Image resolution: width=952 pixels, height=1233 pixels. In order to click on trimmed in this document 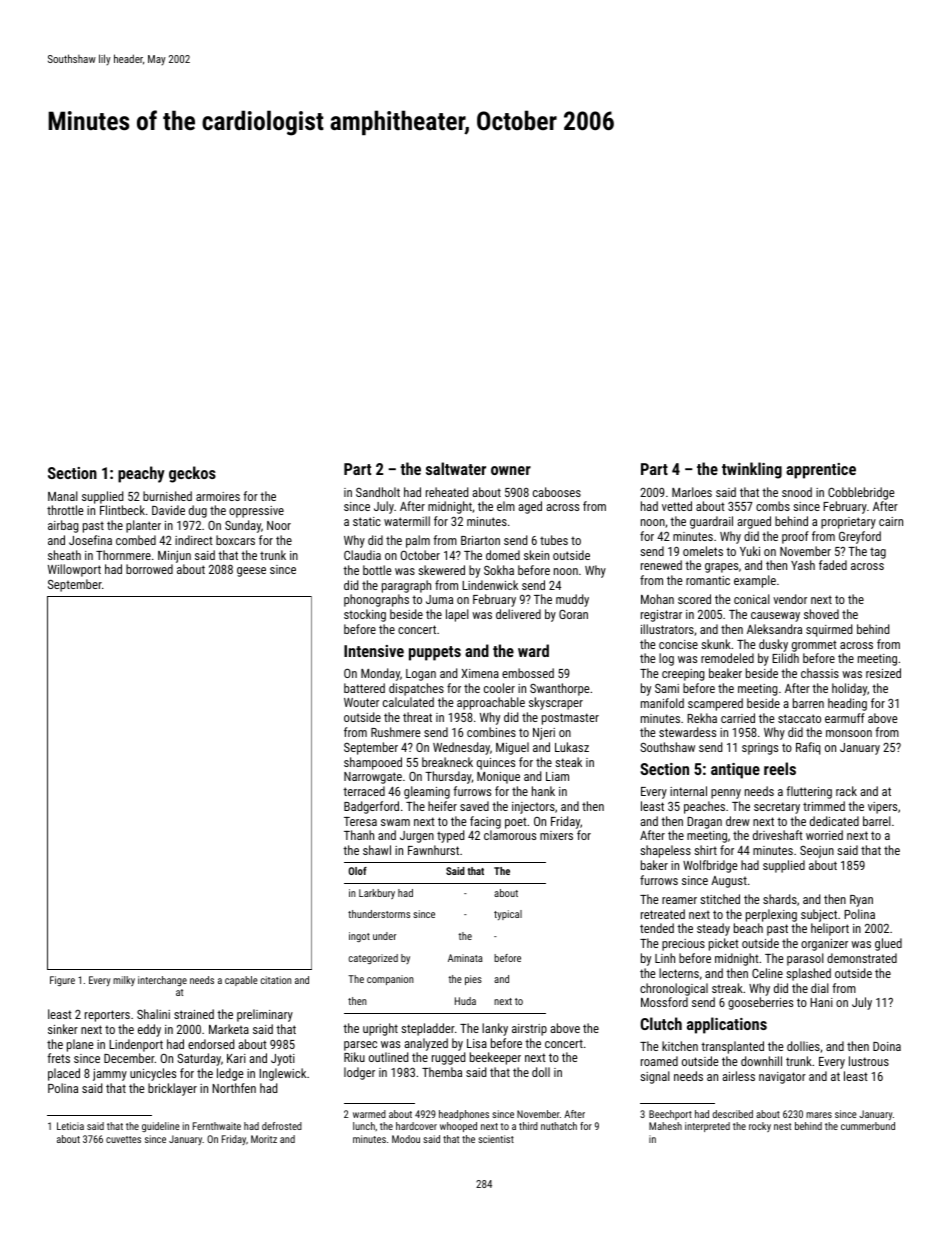, I will do `click(824, 806)`.
